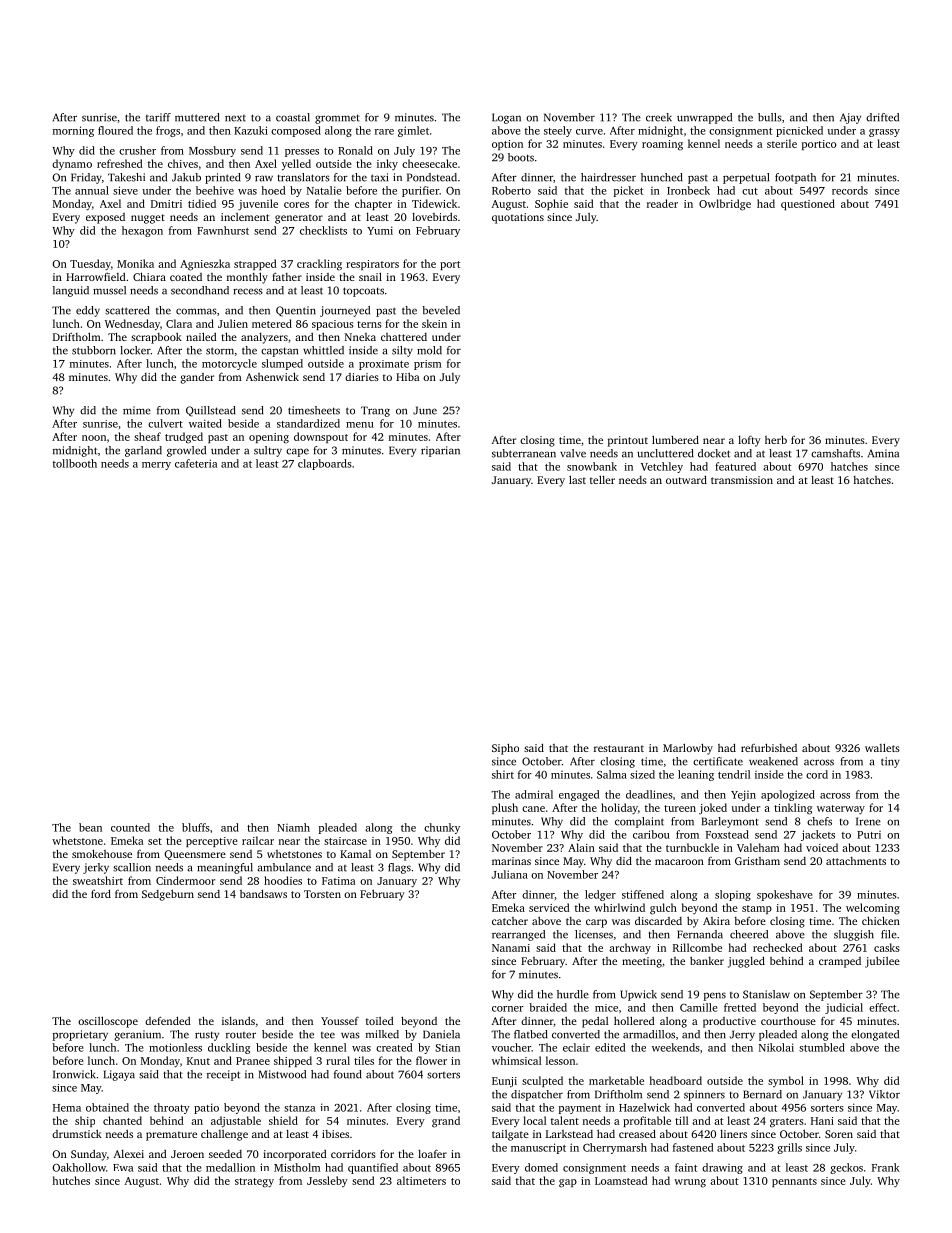  Describe the element at coordinates (795, 178) in the screenshot. I see `footpath` at that location.
